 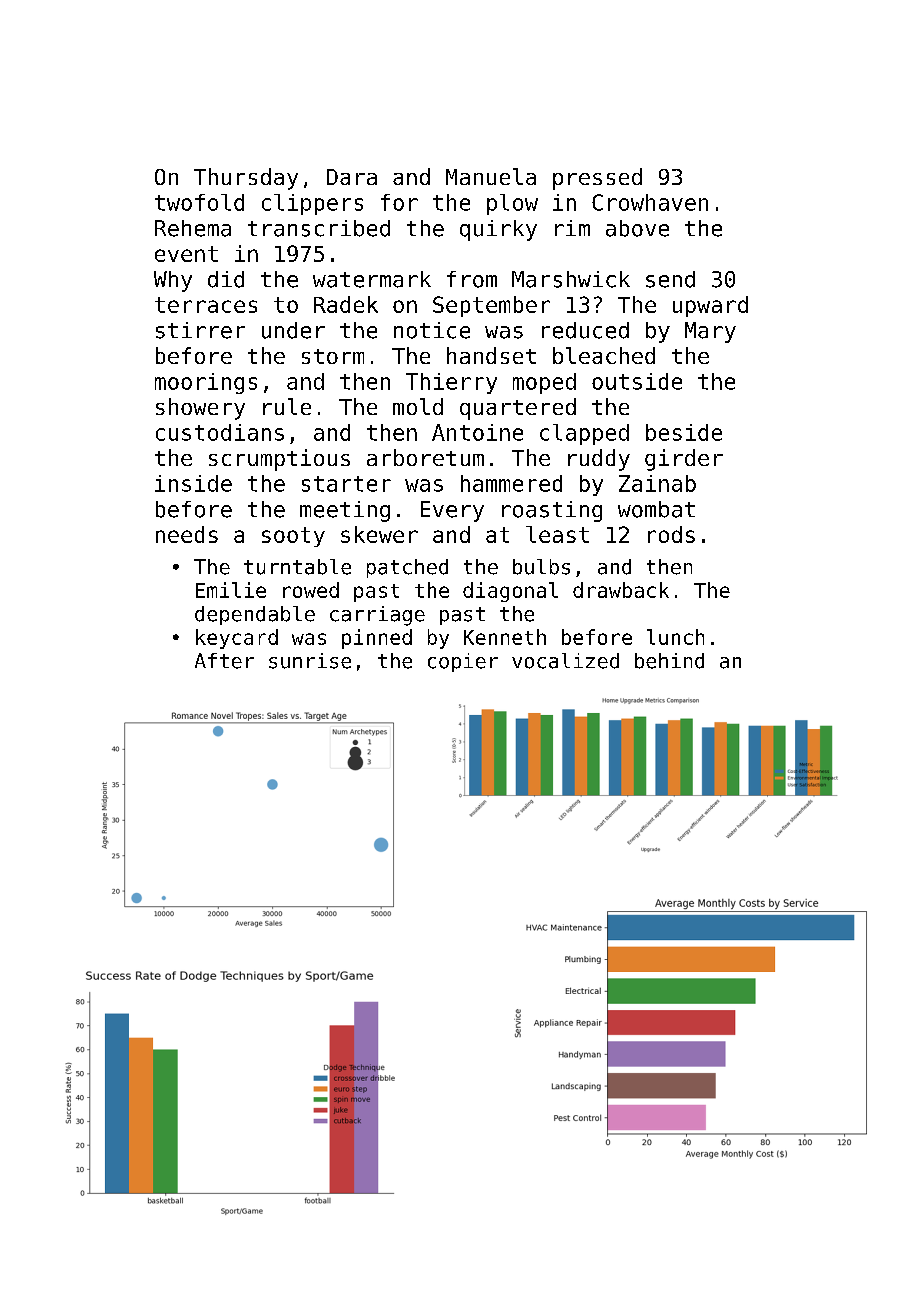 What do you see at coordinates (352, 177) in the screenshot?
I see `Dara` at bounding box center [352, 177].
